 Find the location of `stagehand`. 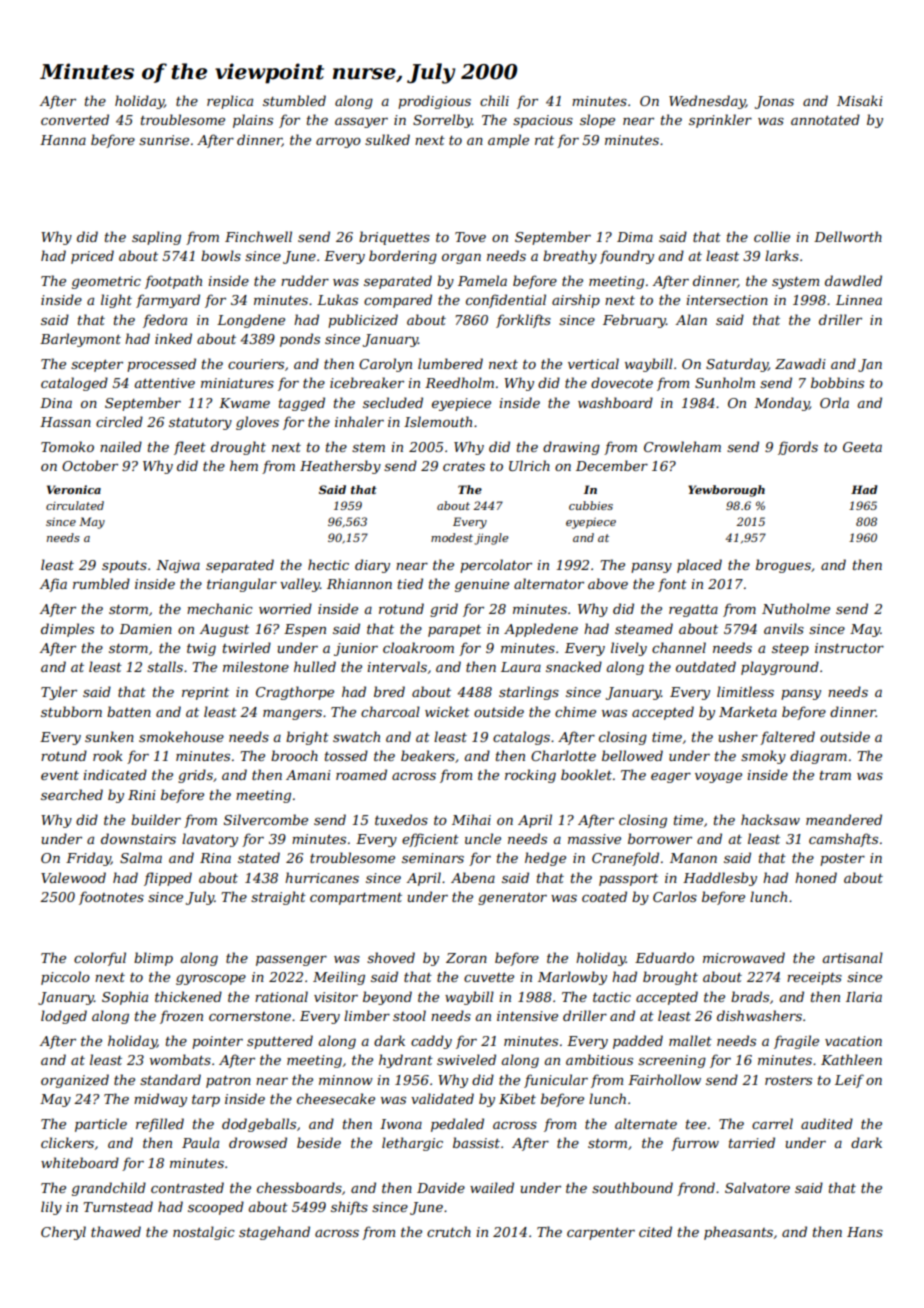

stagehand is located at coordinates (274, 1233).
